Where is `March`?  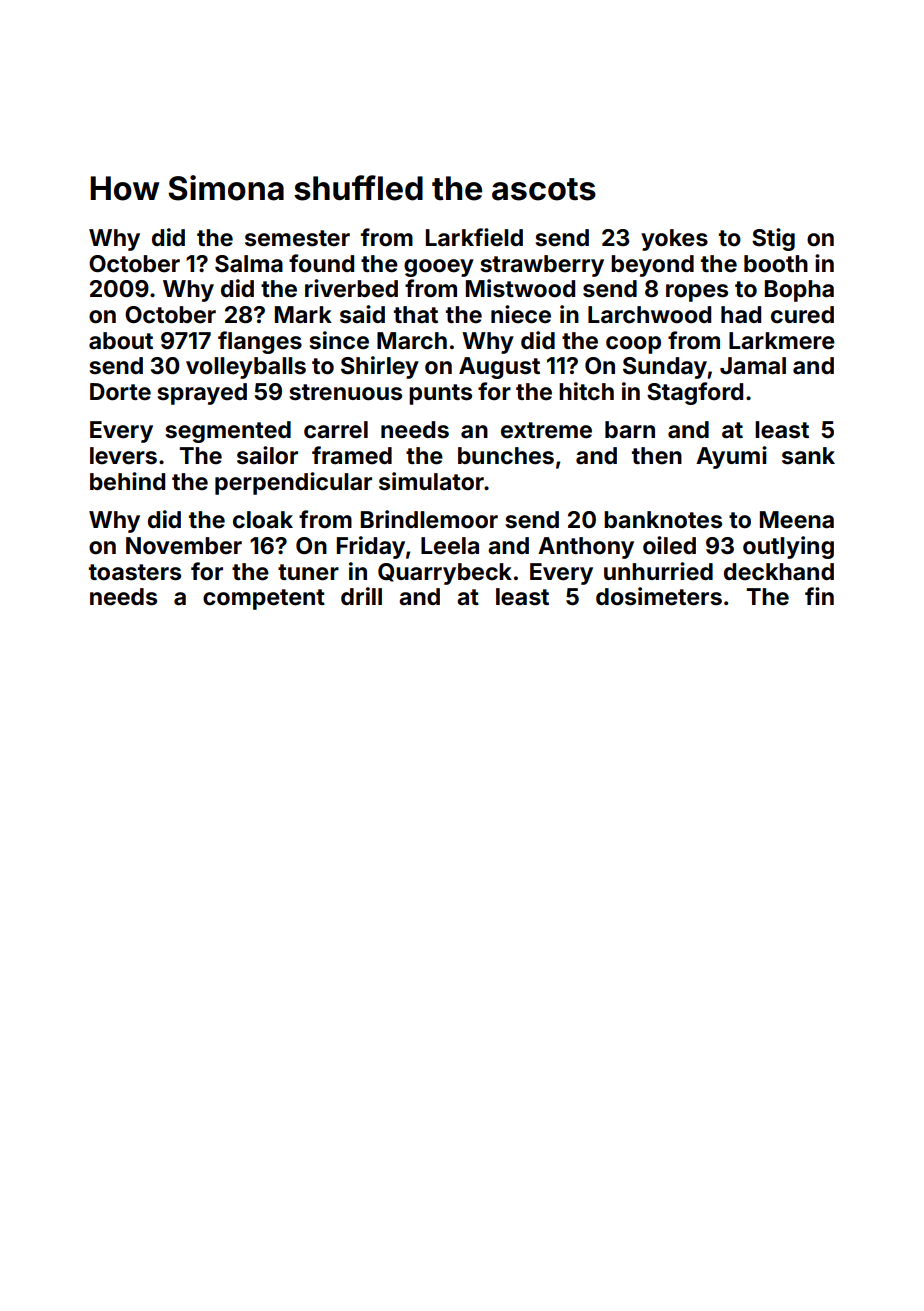
March is located at coordinates (412, 341).
